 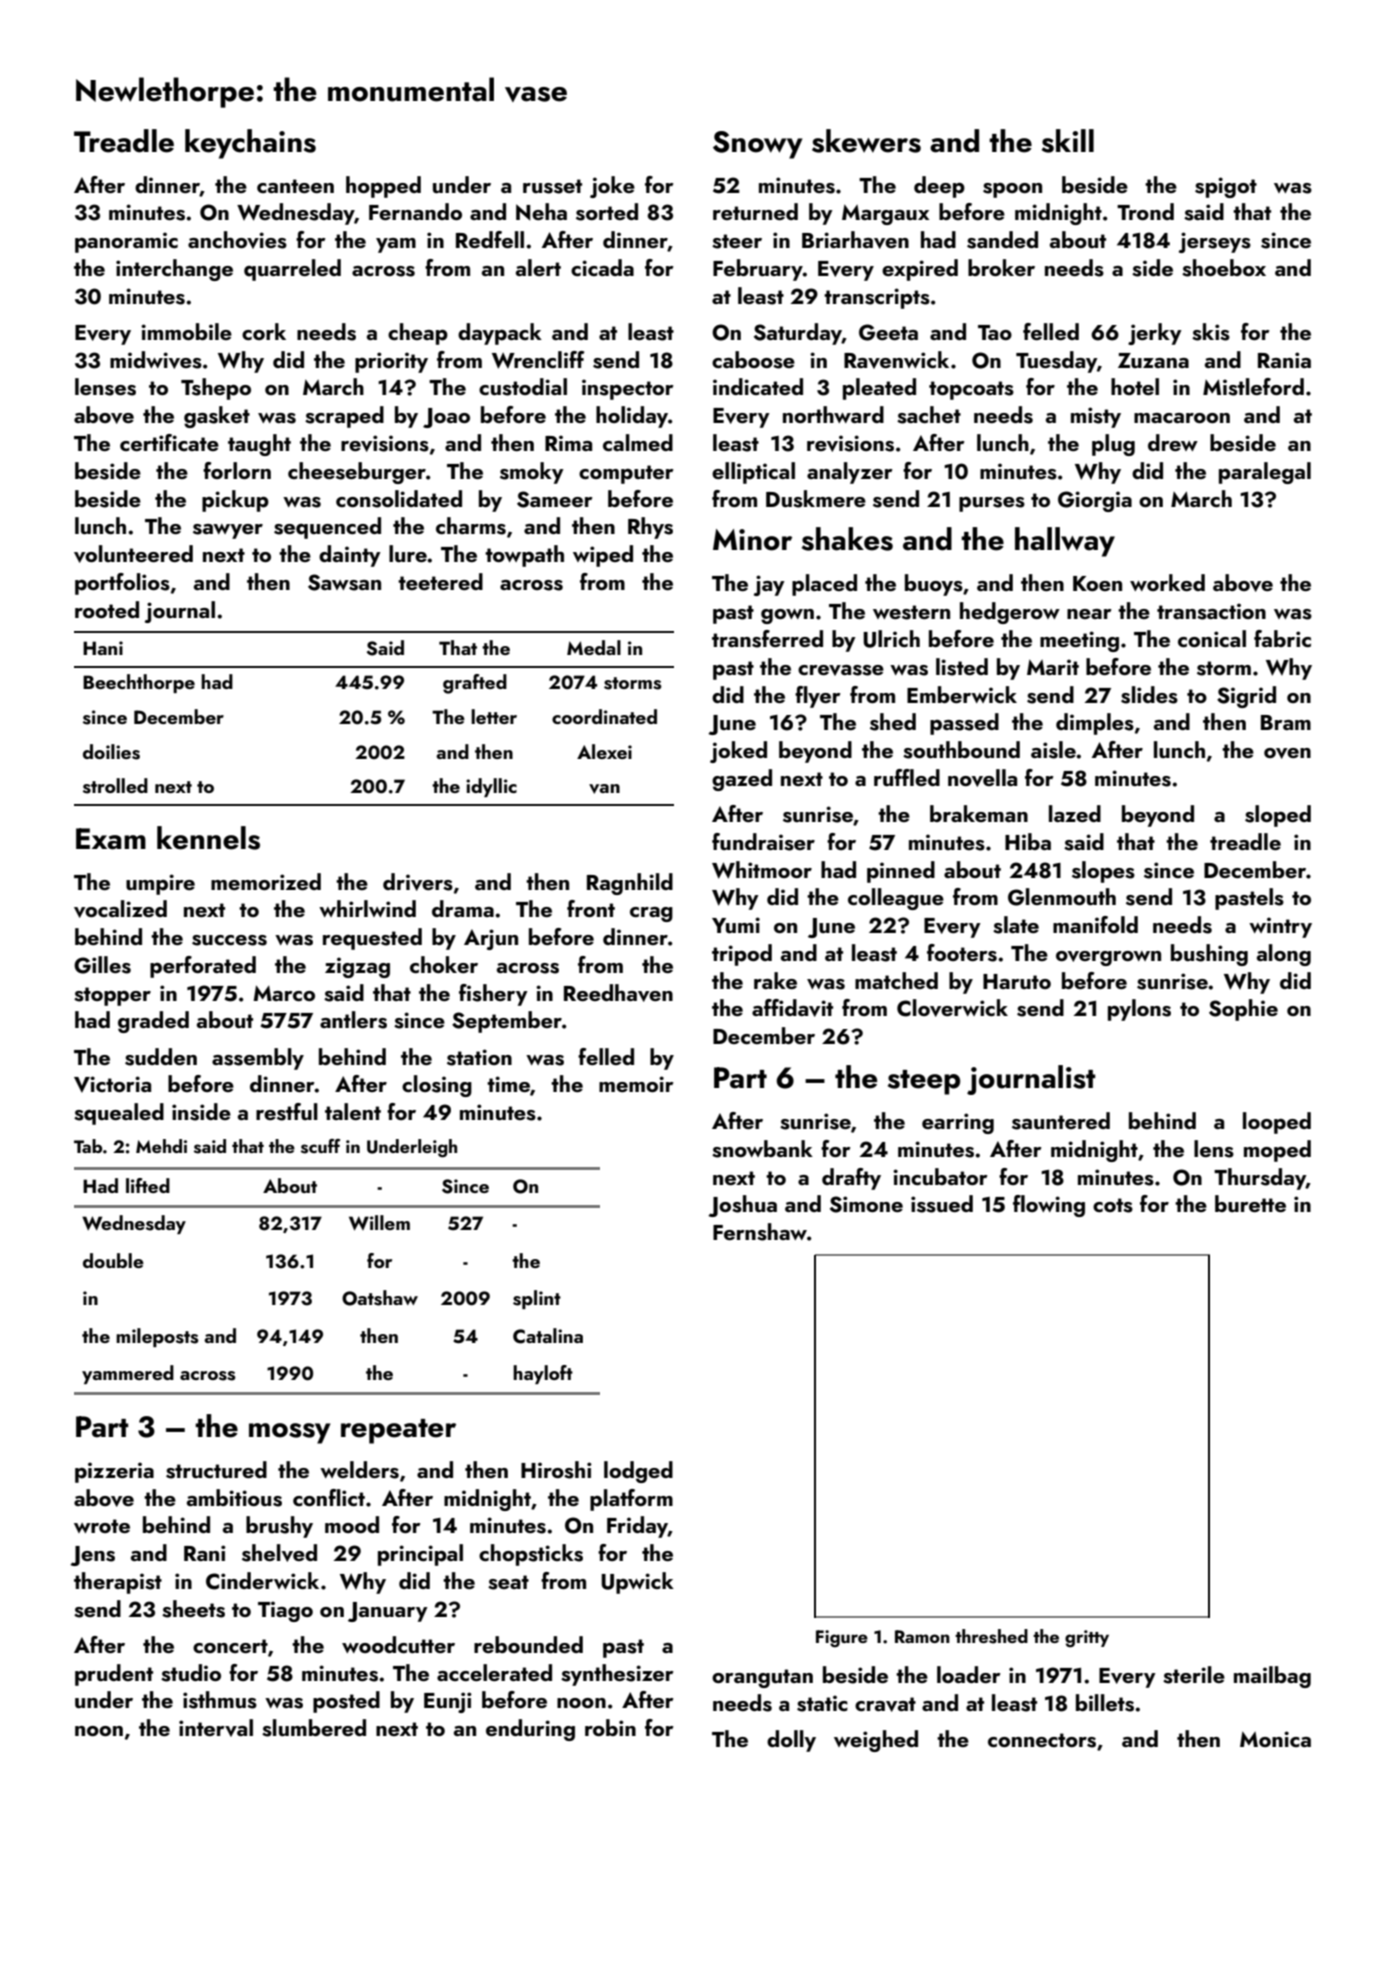 What do you see at coordinates (148, 1185) in the screenshot?
I see `lifted` at bounding box center [148, 1185].
